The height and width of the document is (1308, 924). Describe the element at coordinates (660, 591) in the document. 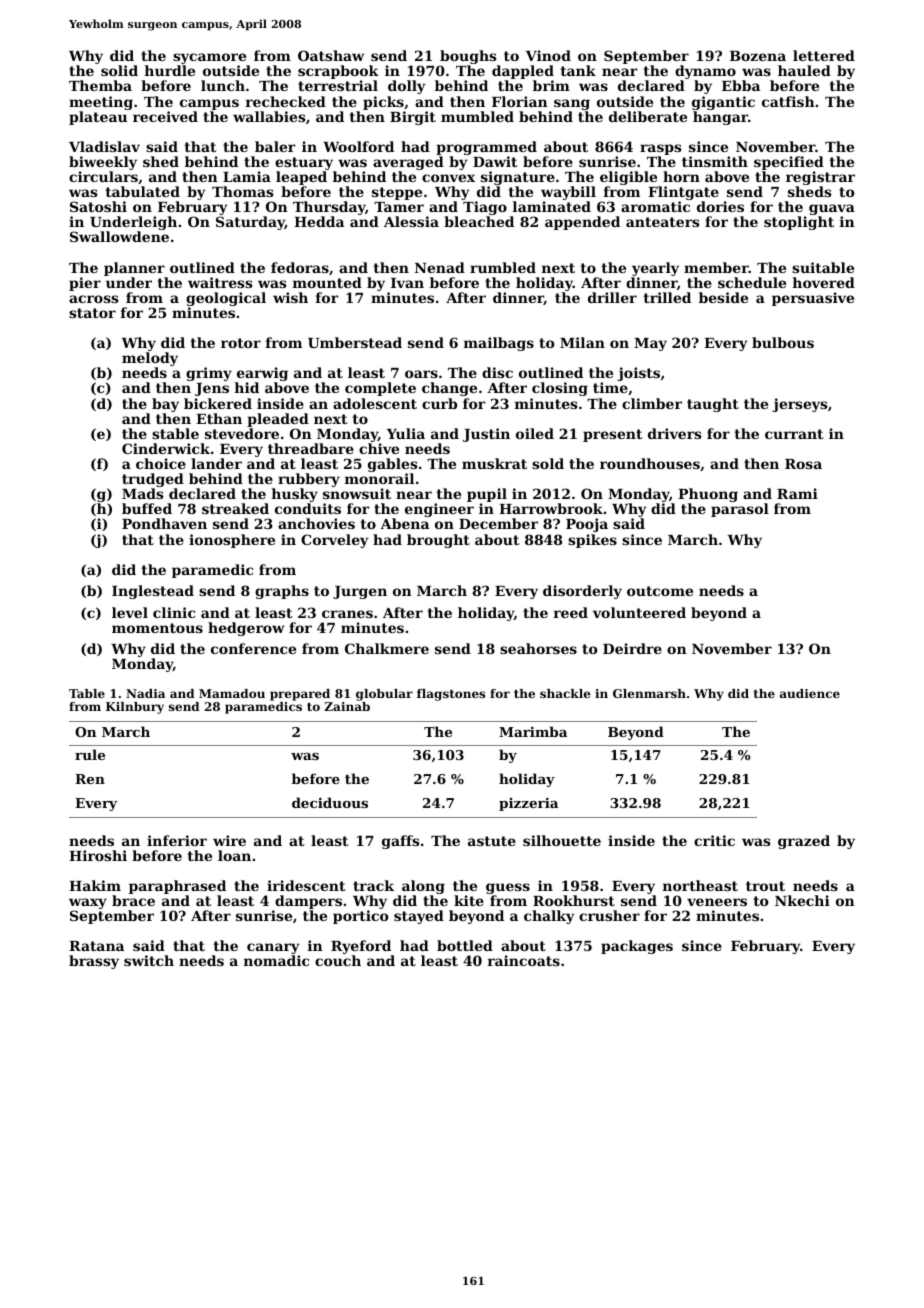

I see `outcome` at that location.
